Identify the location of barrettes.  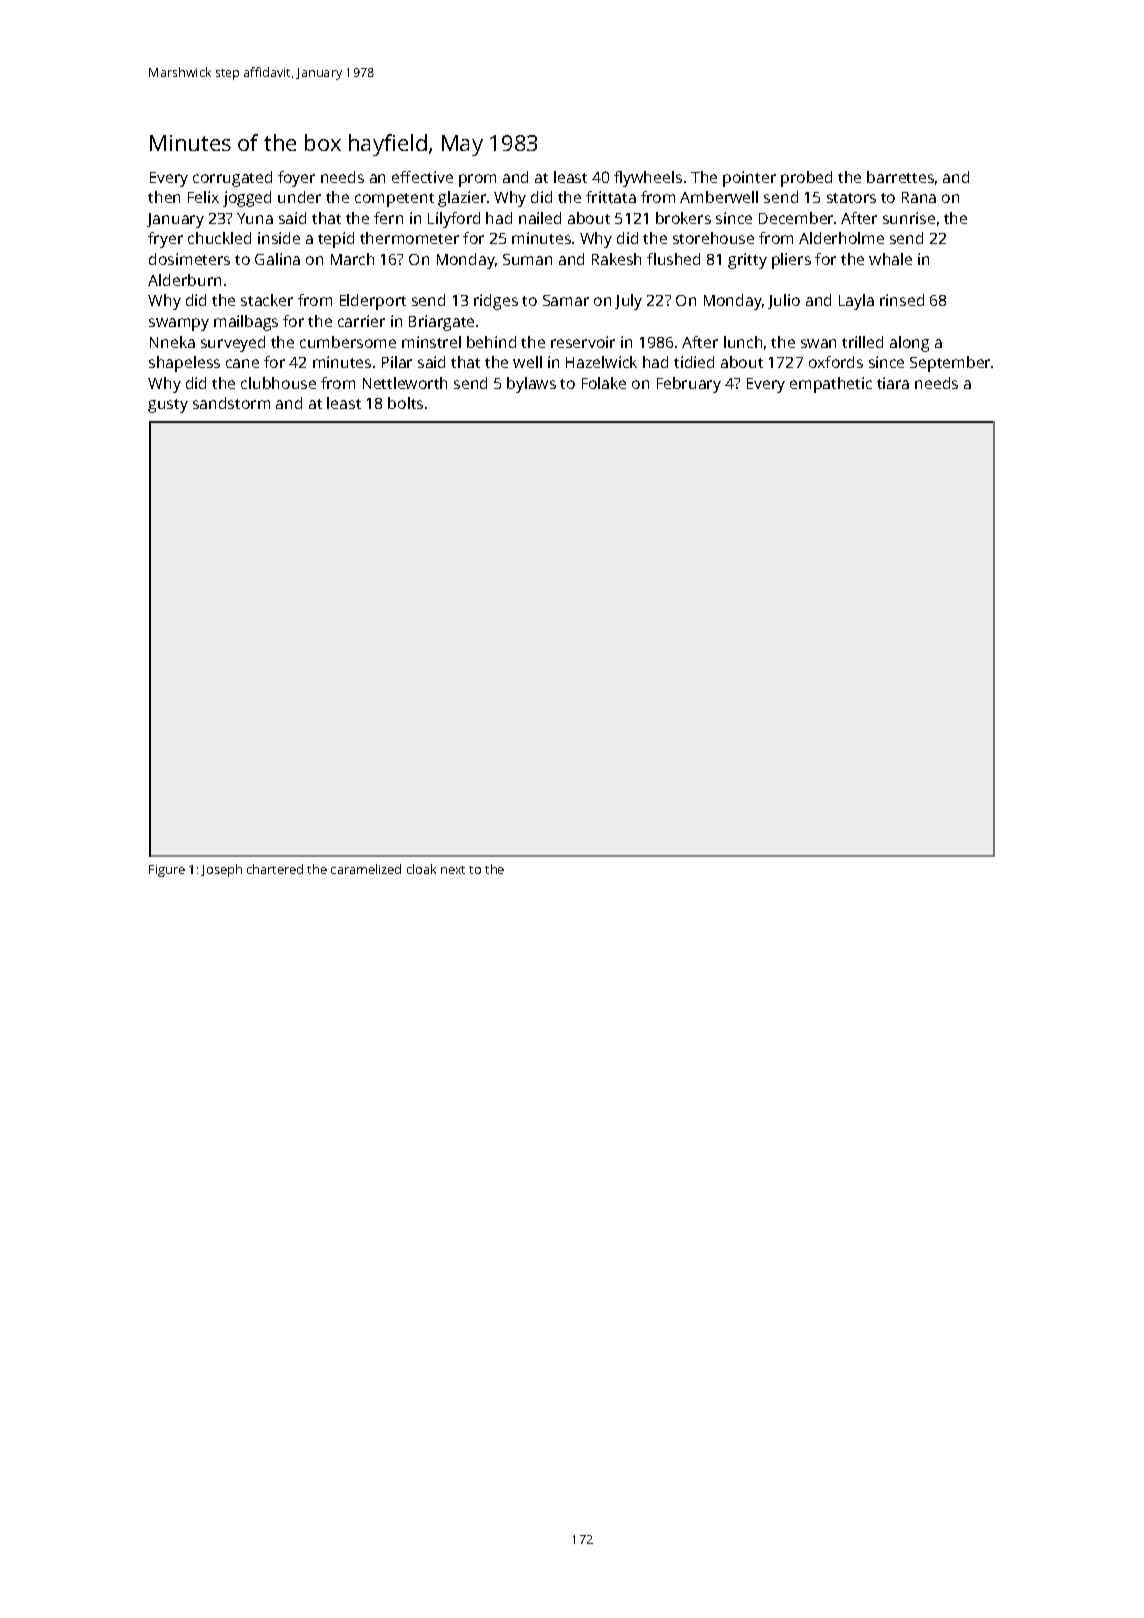
(900, 177).
